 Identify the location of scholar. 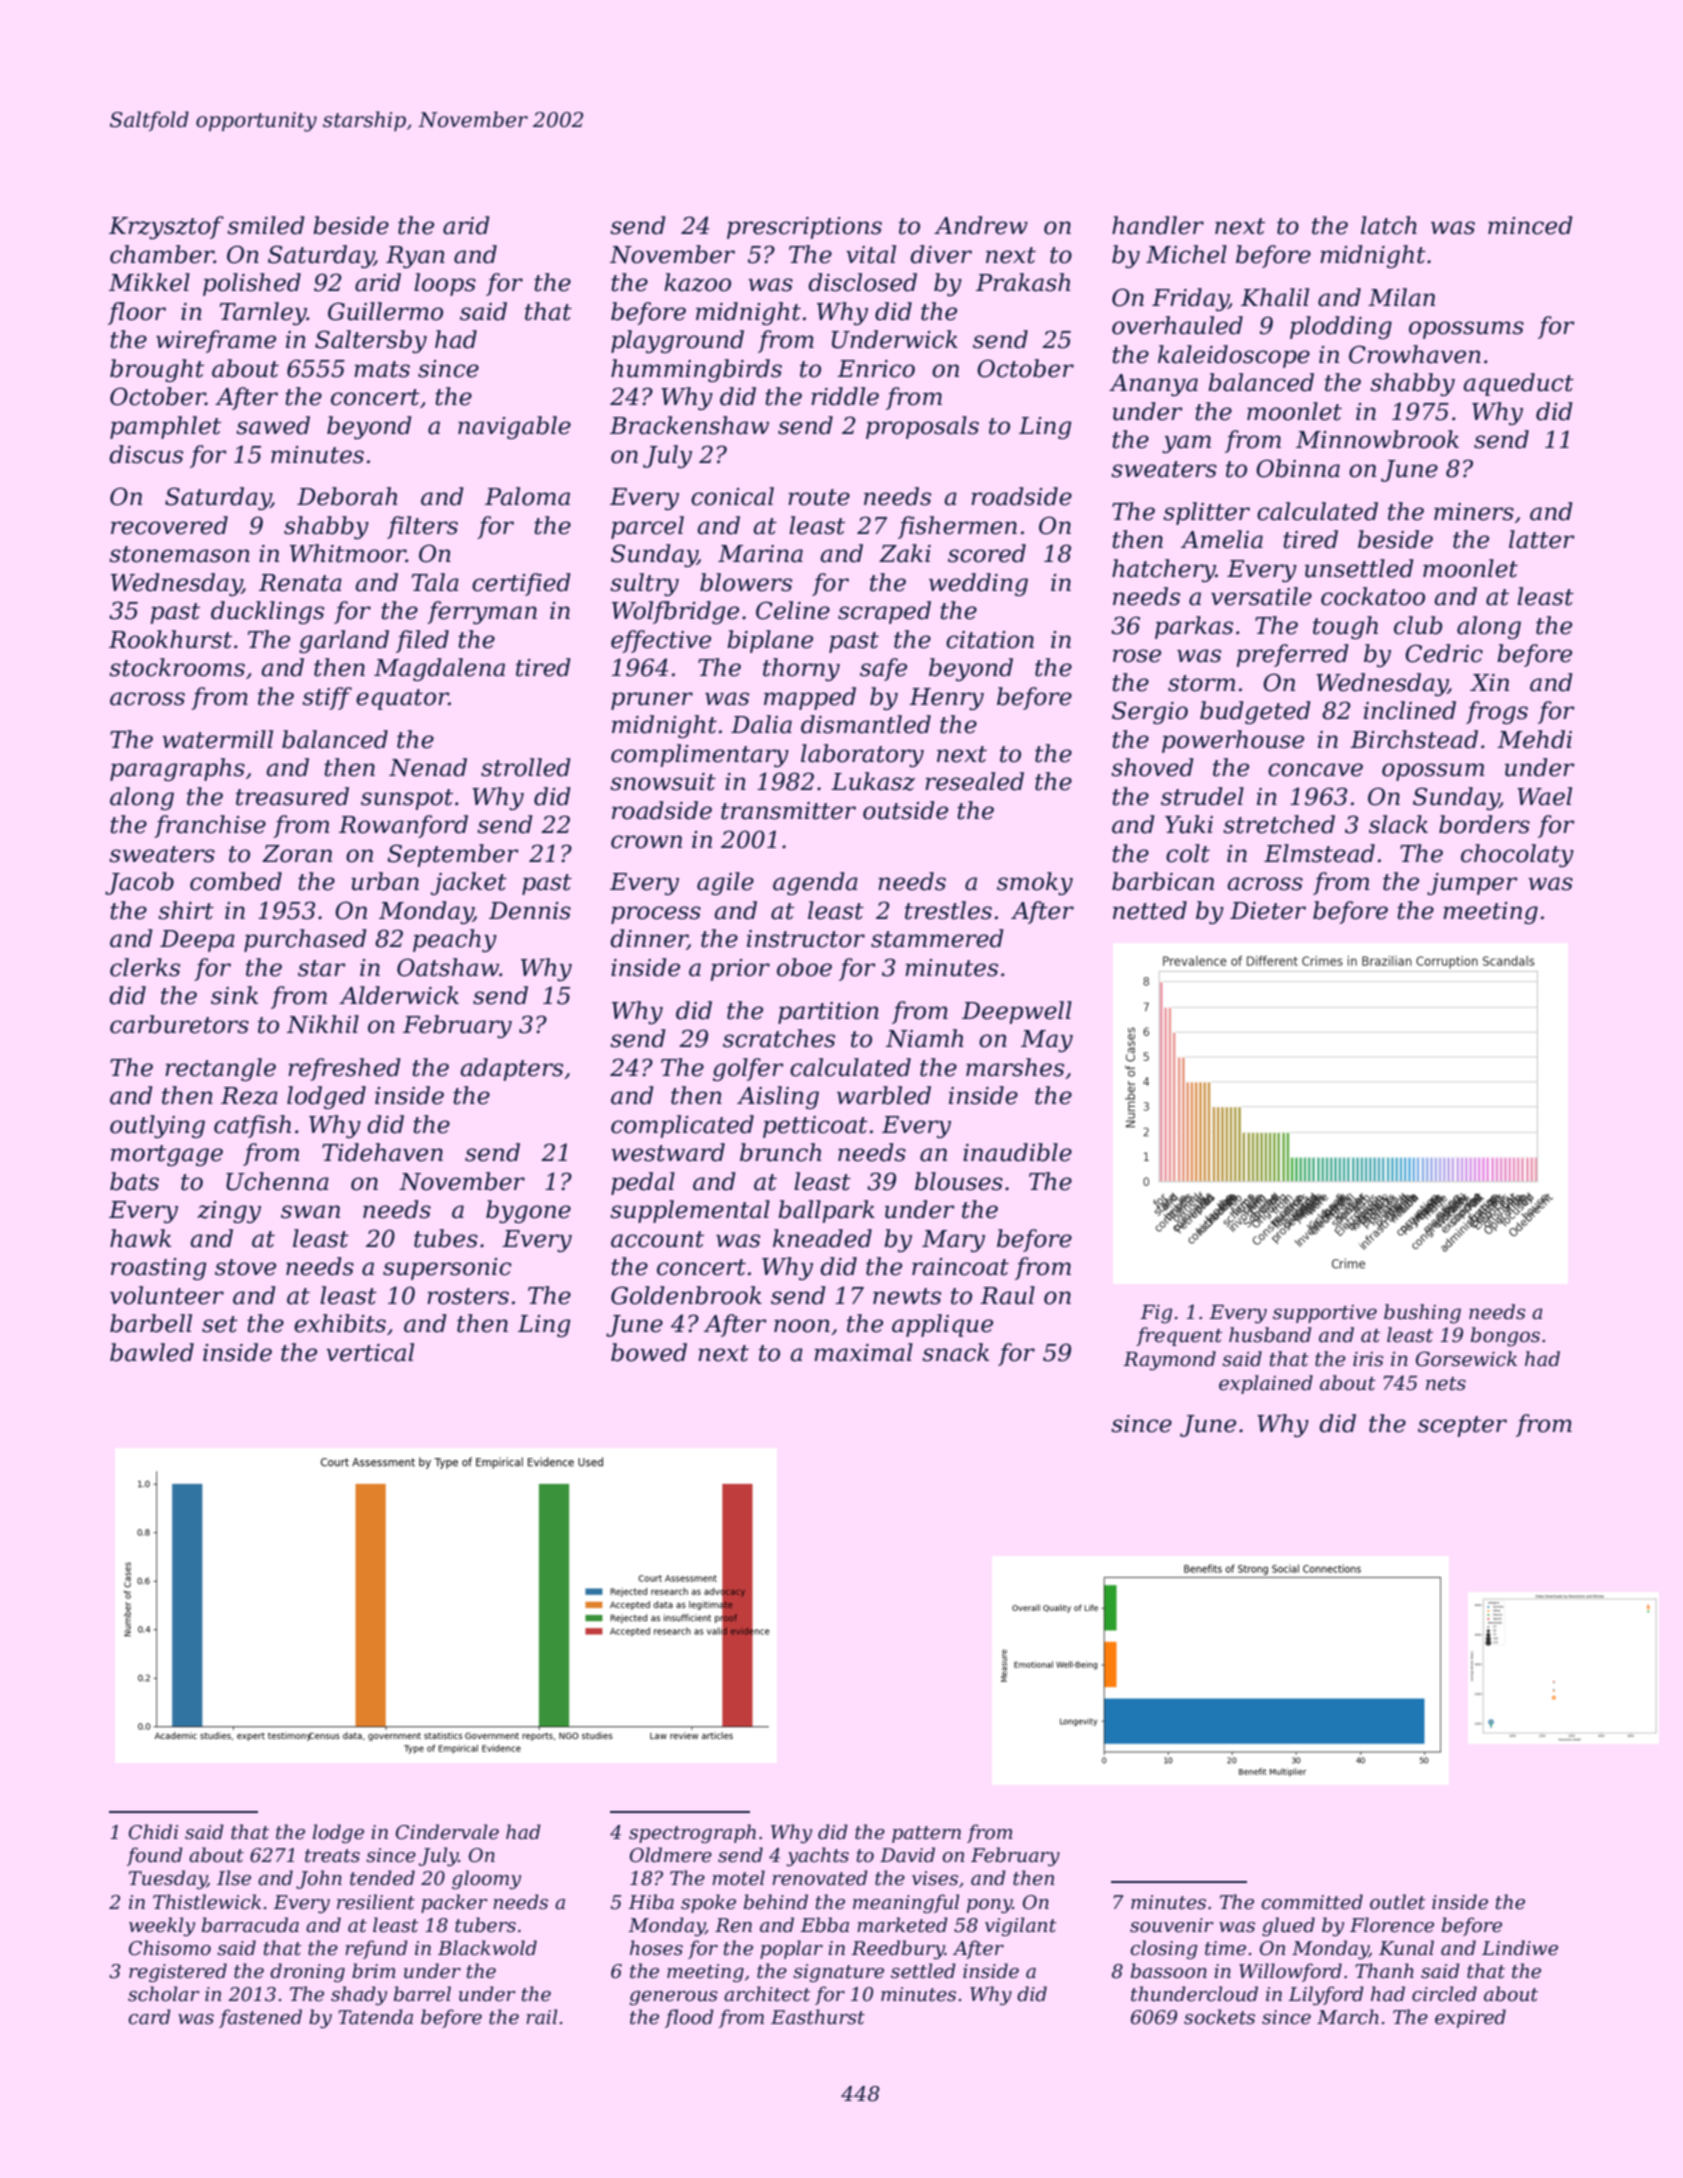
(164, 1994).
